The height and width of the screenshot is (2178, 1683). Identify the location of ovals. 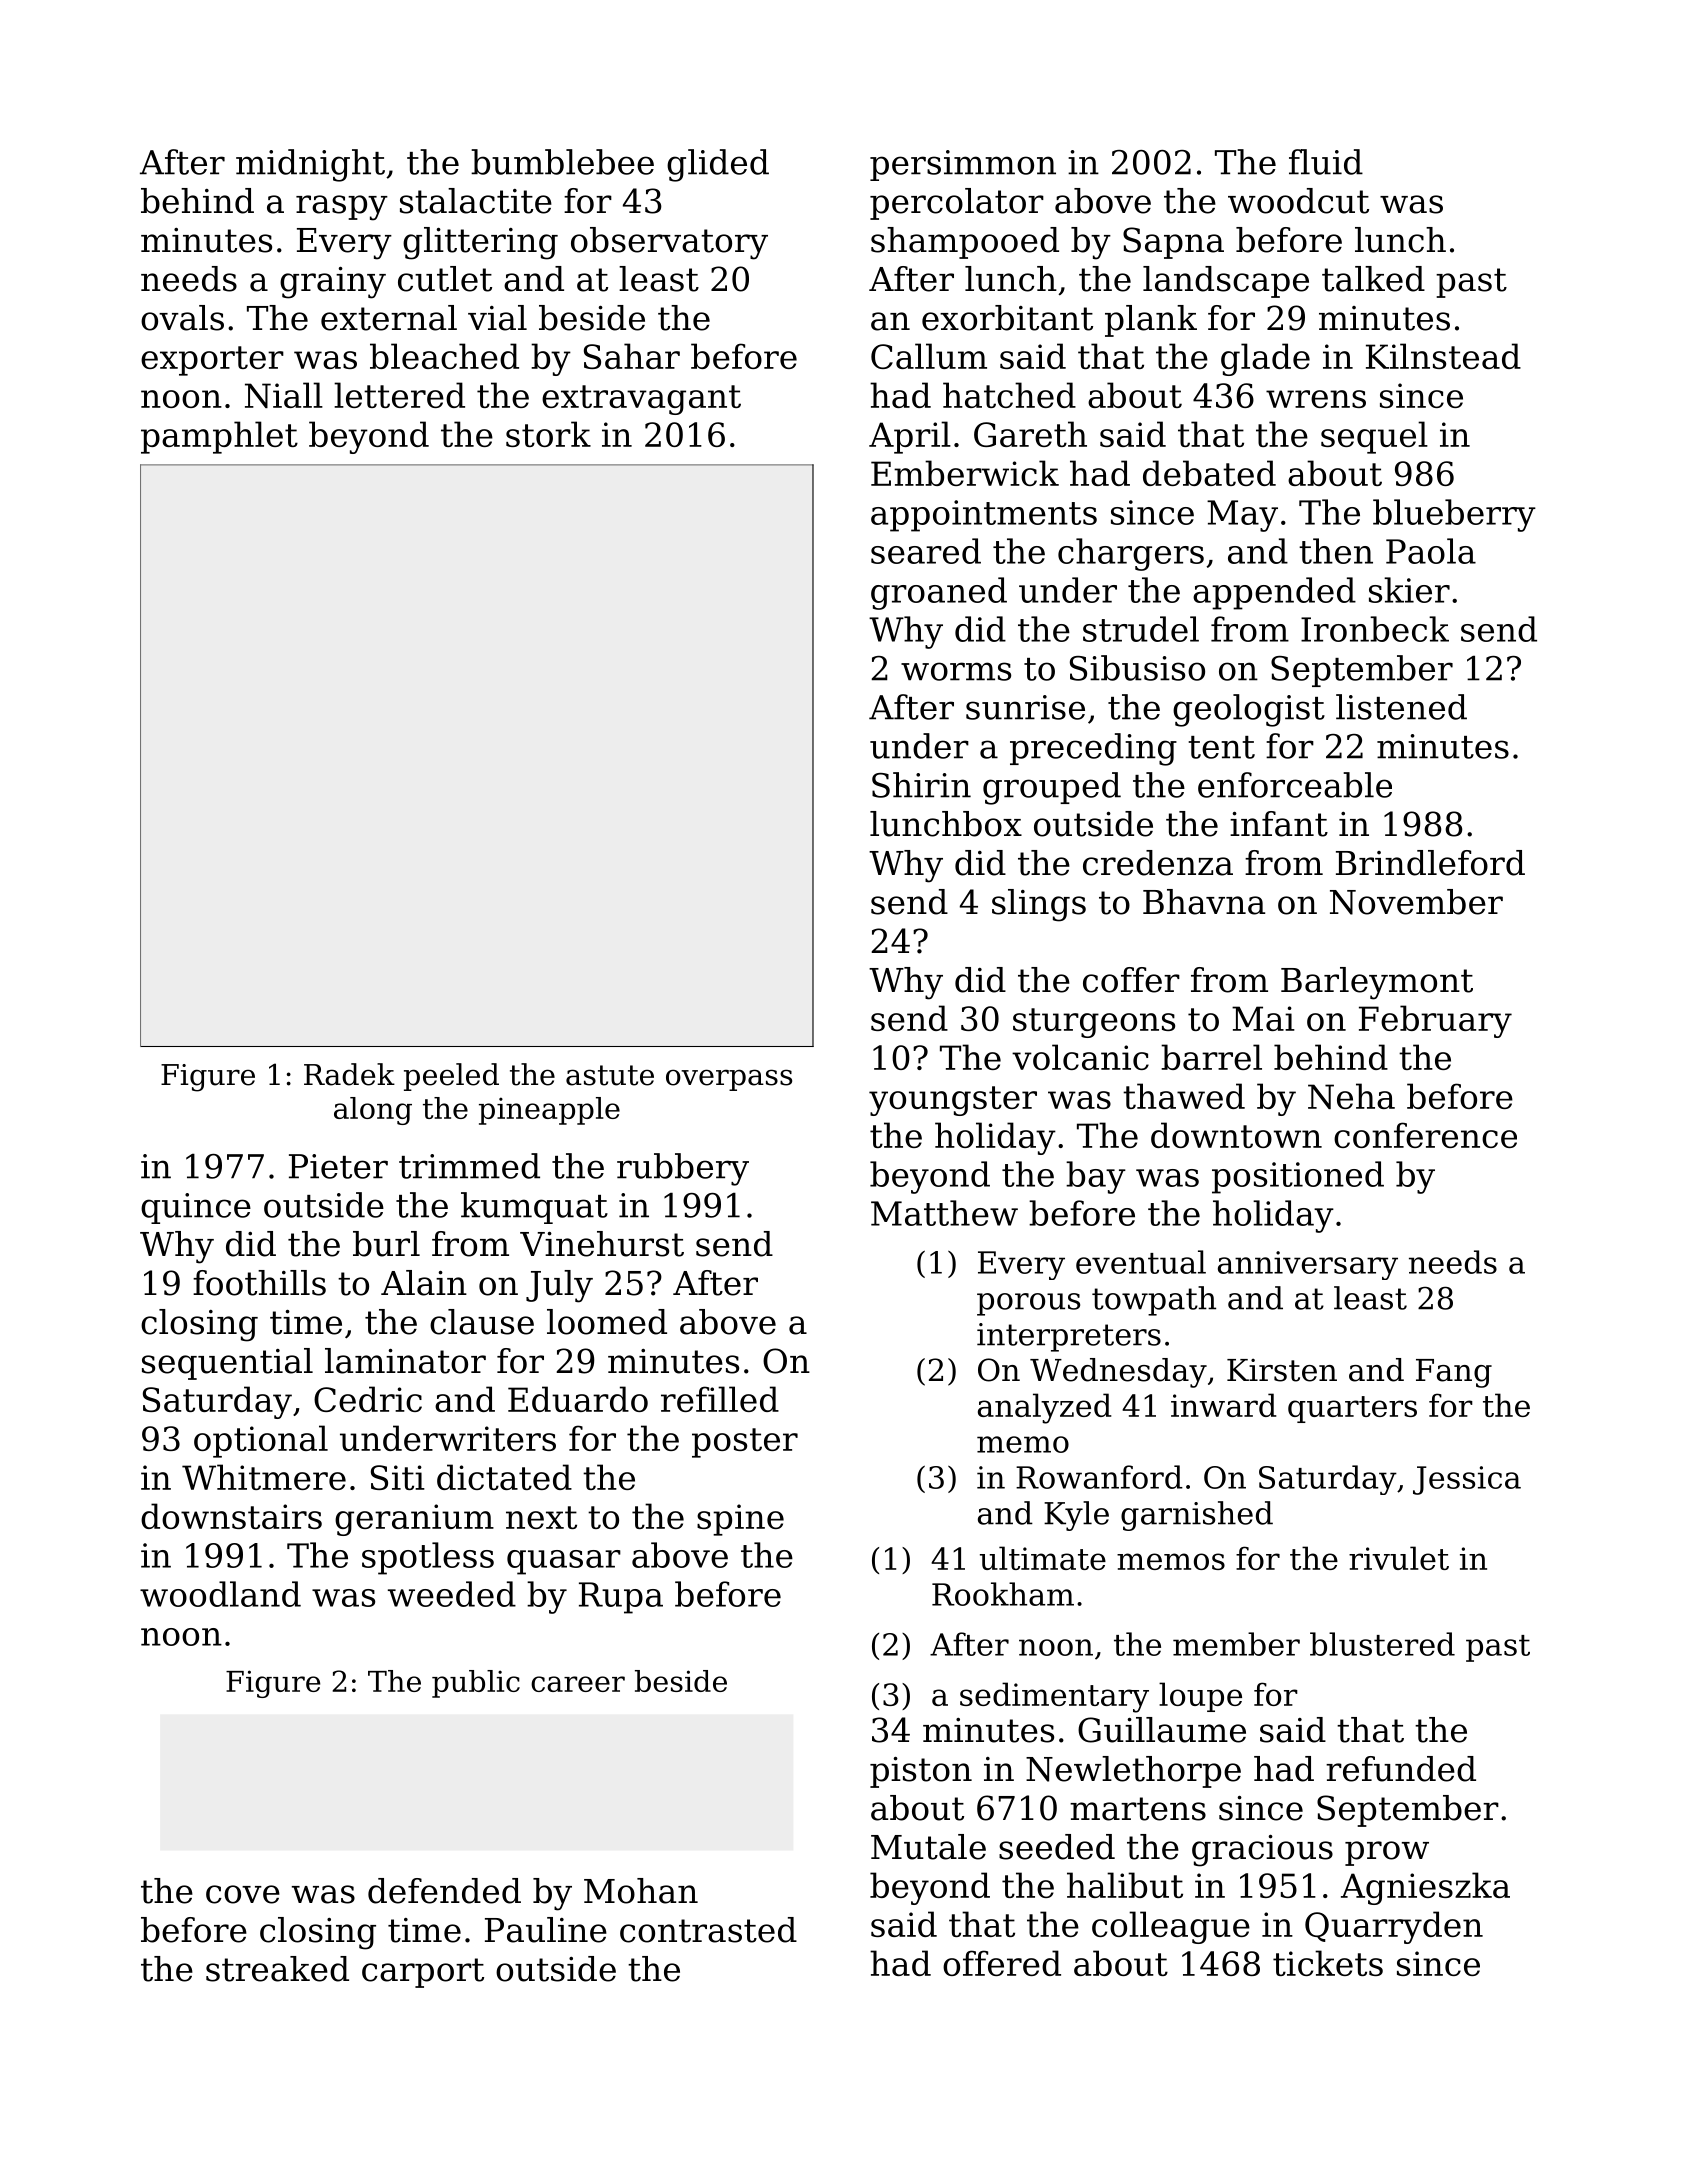
(182, 318).
